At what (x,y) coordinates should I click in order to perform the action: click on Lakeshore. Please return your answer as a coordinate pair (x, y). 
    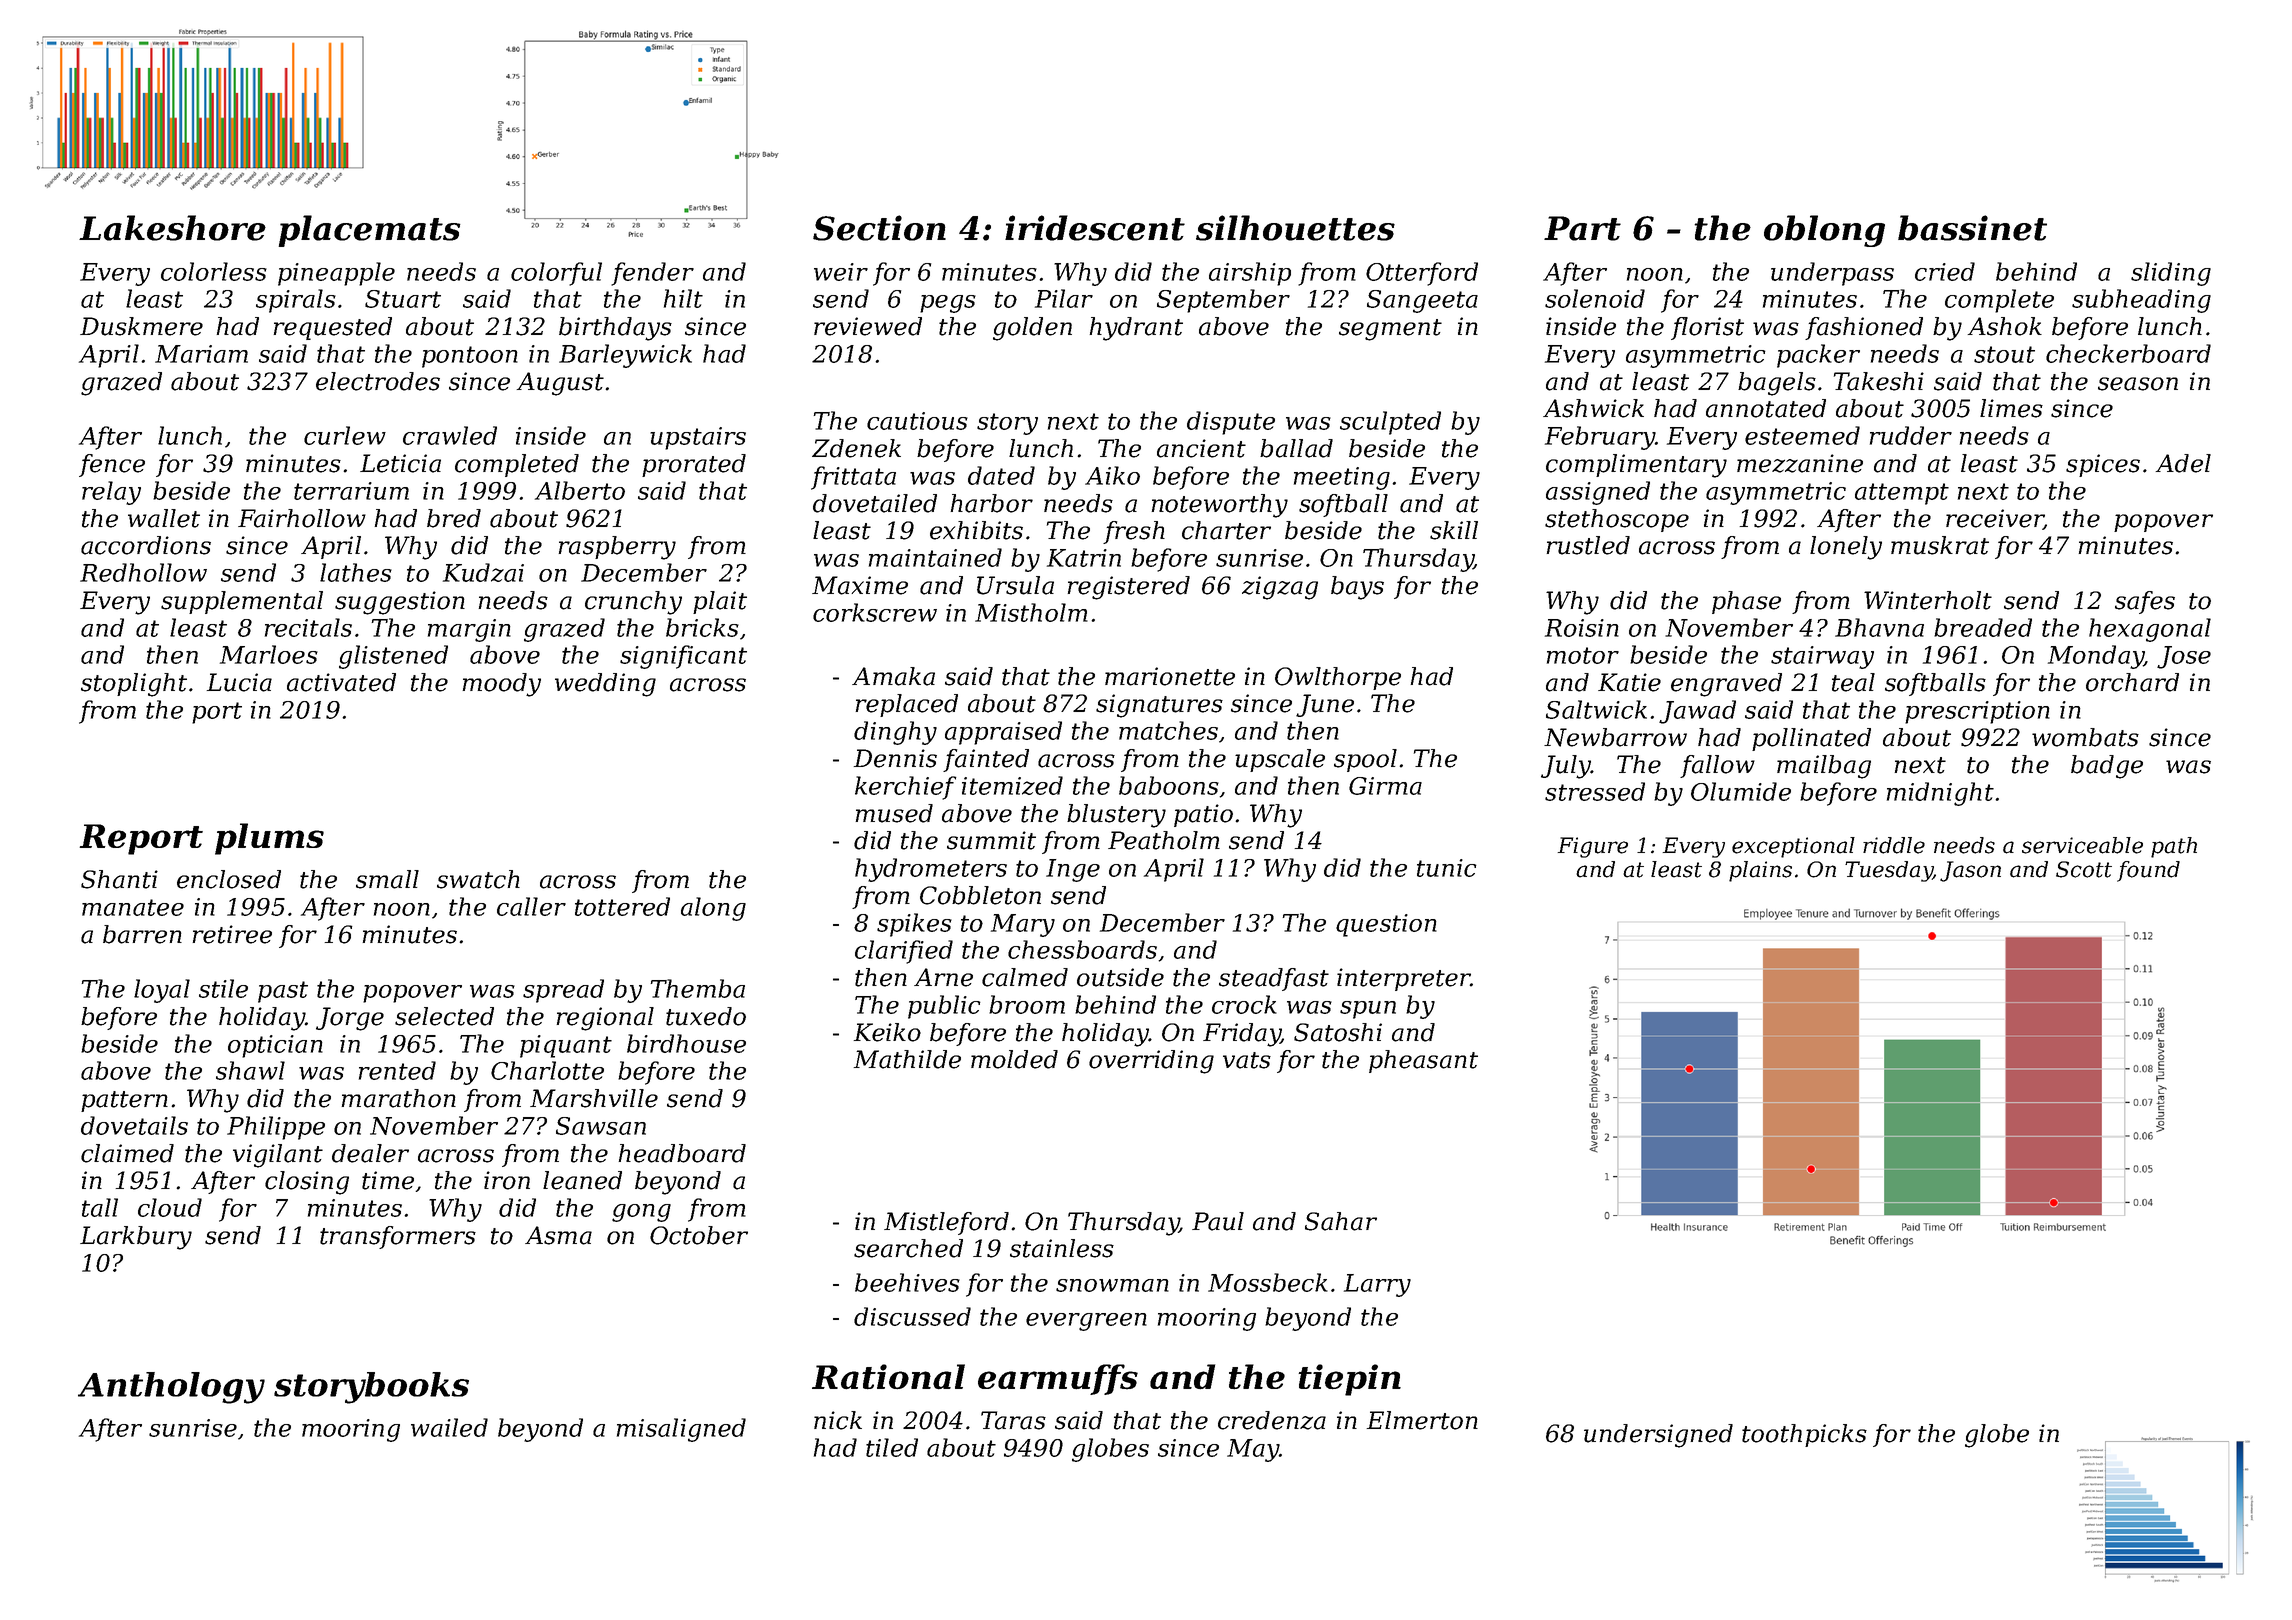
    Looking at the image, I should click on (172, 228).
